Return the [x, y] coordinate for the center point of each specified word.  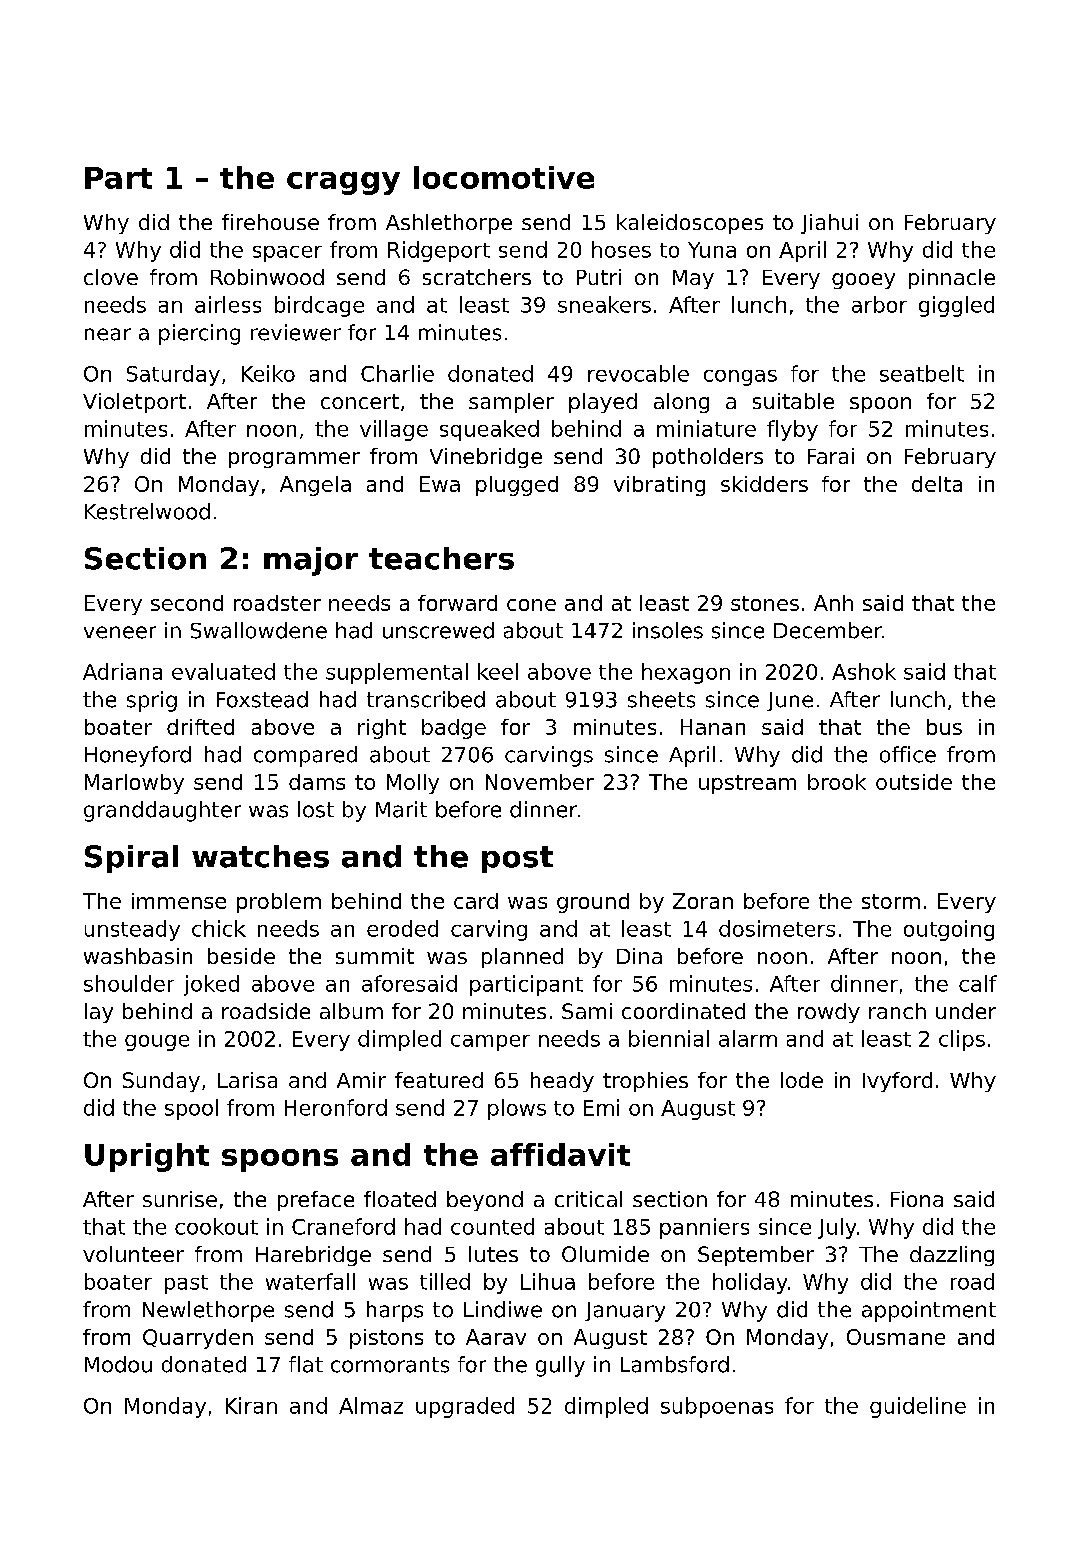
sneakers [604, 304]
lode [802, 1080]
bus [944, 727]
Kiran [251, 1405]
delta [937, 484]
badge [454, 729]
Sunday [161, 1082]
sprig [152, 701]
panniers [704, 1228]
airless [228, 304]
